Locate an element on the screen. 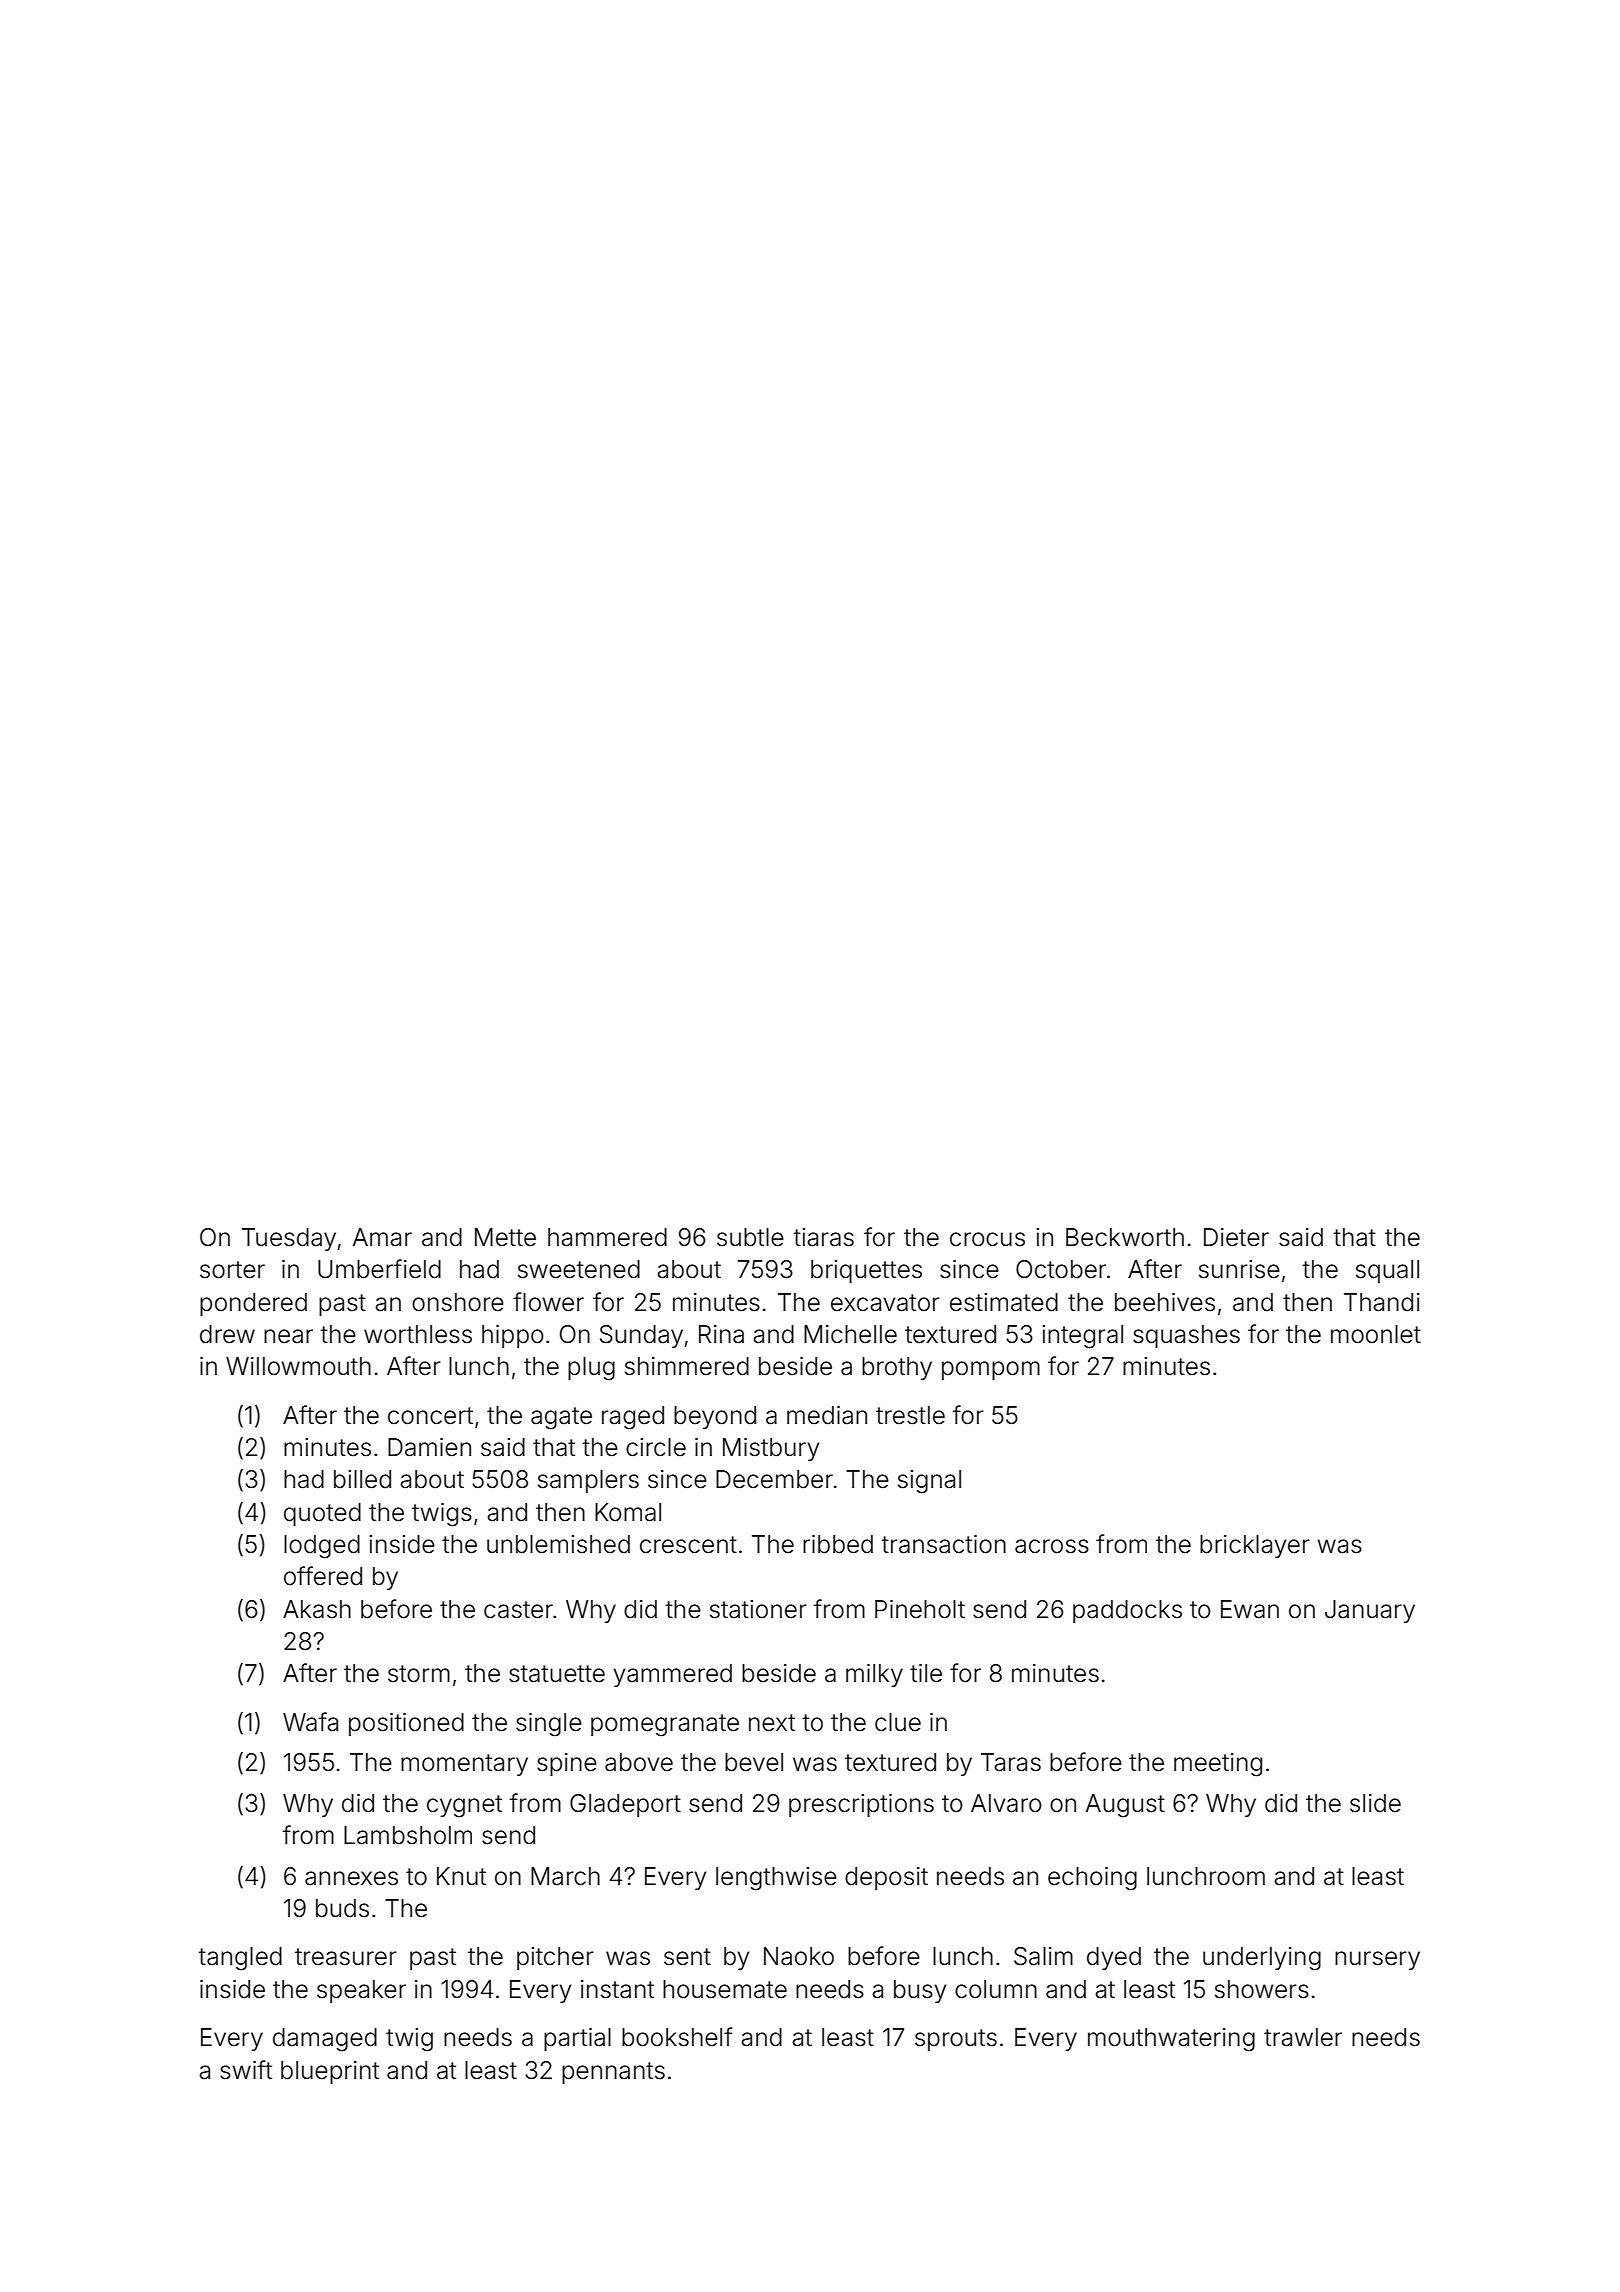 The image size is (1620, 2292). pennants is located at coordinates (613, 2073).
